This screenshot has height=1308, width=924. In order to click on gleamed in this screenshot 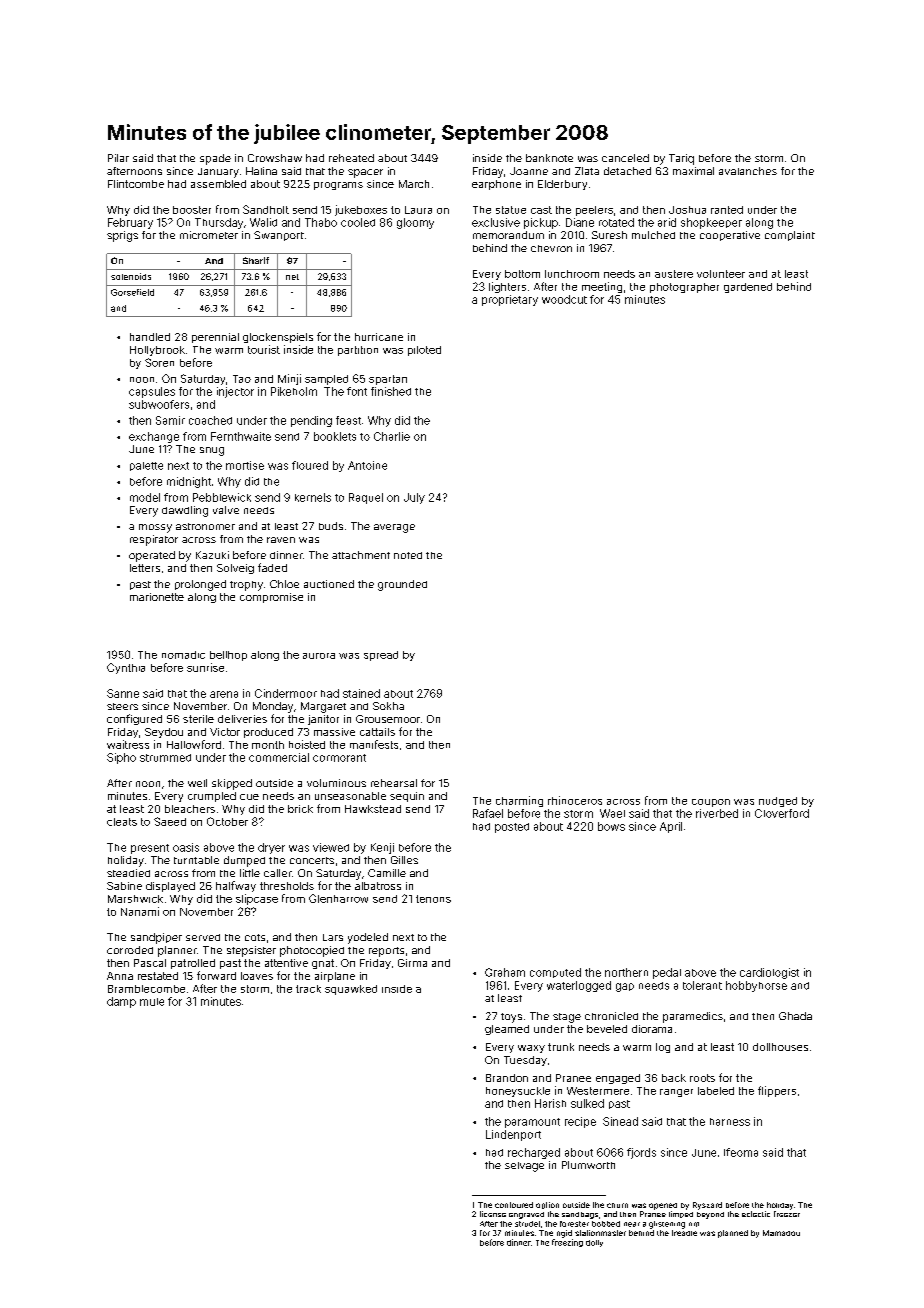, I will do `click(507, 1030)`.
